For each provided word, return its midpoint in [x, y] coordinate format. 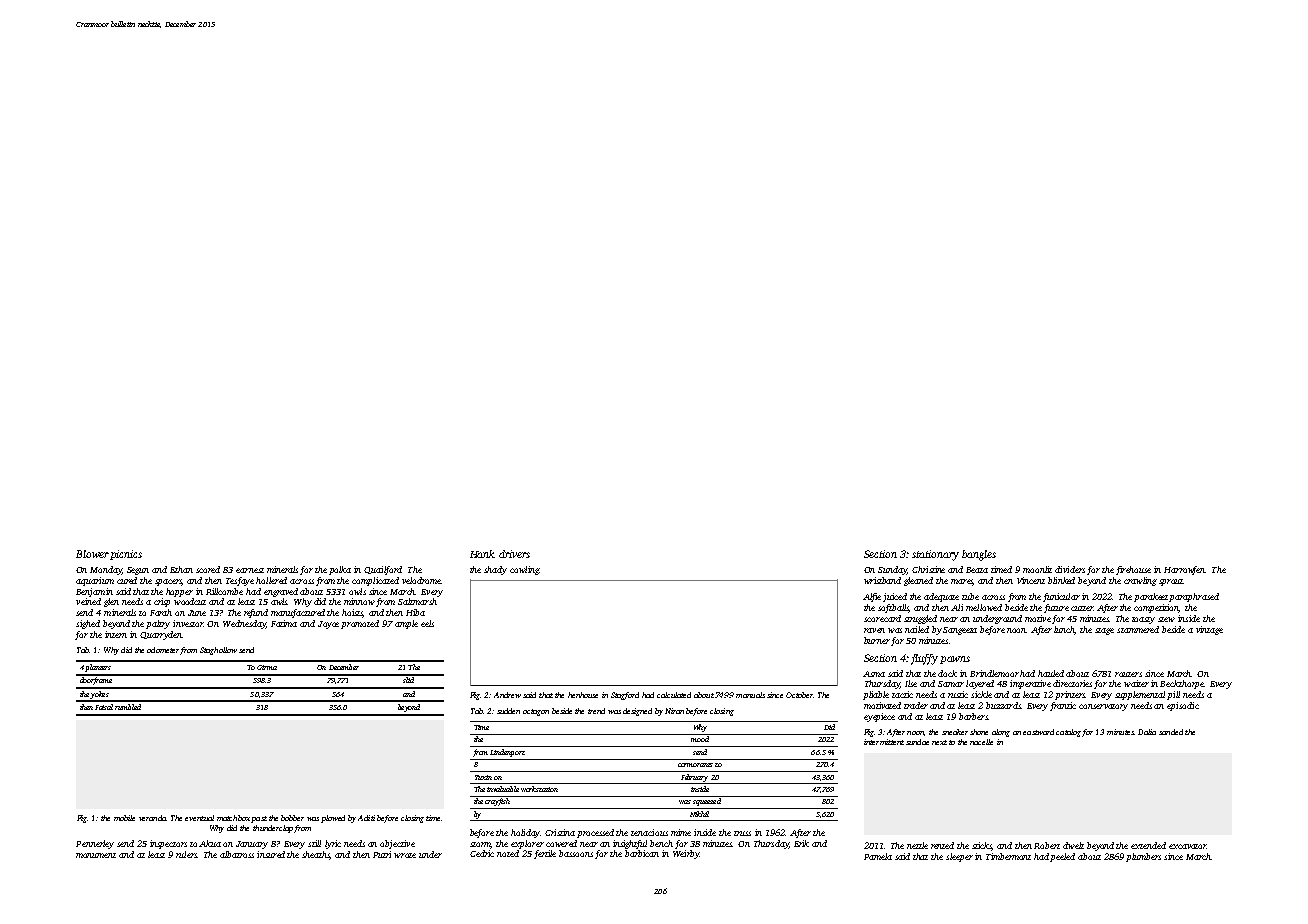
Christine [928, 569]
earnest [250, 570]
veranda [152, 818]
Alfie [872, 597]
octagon [536, 712]
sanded [1171, 732]
